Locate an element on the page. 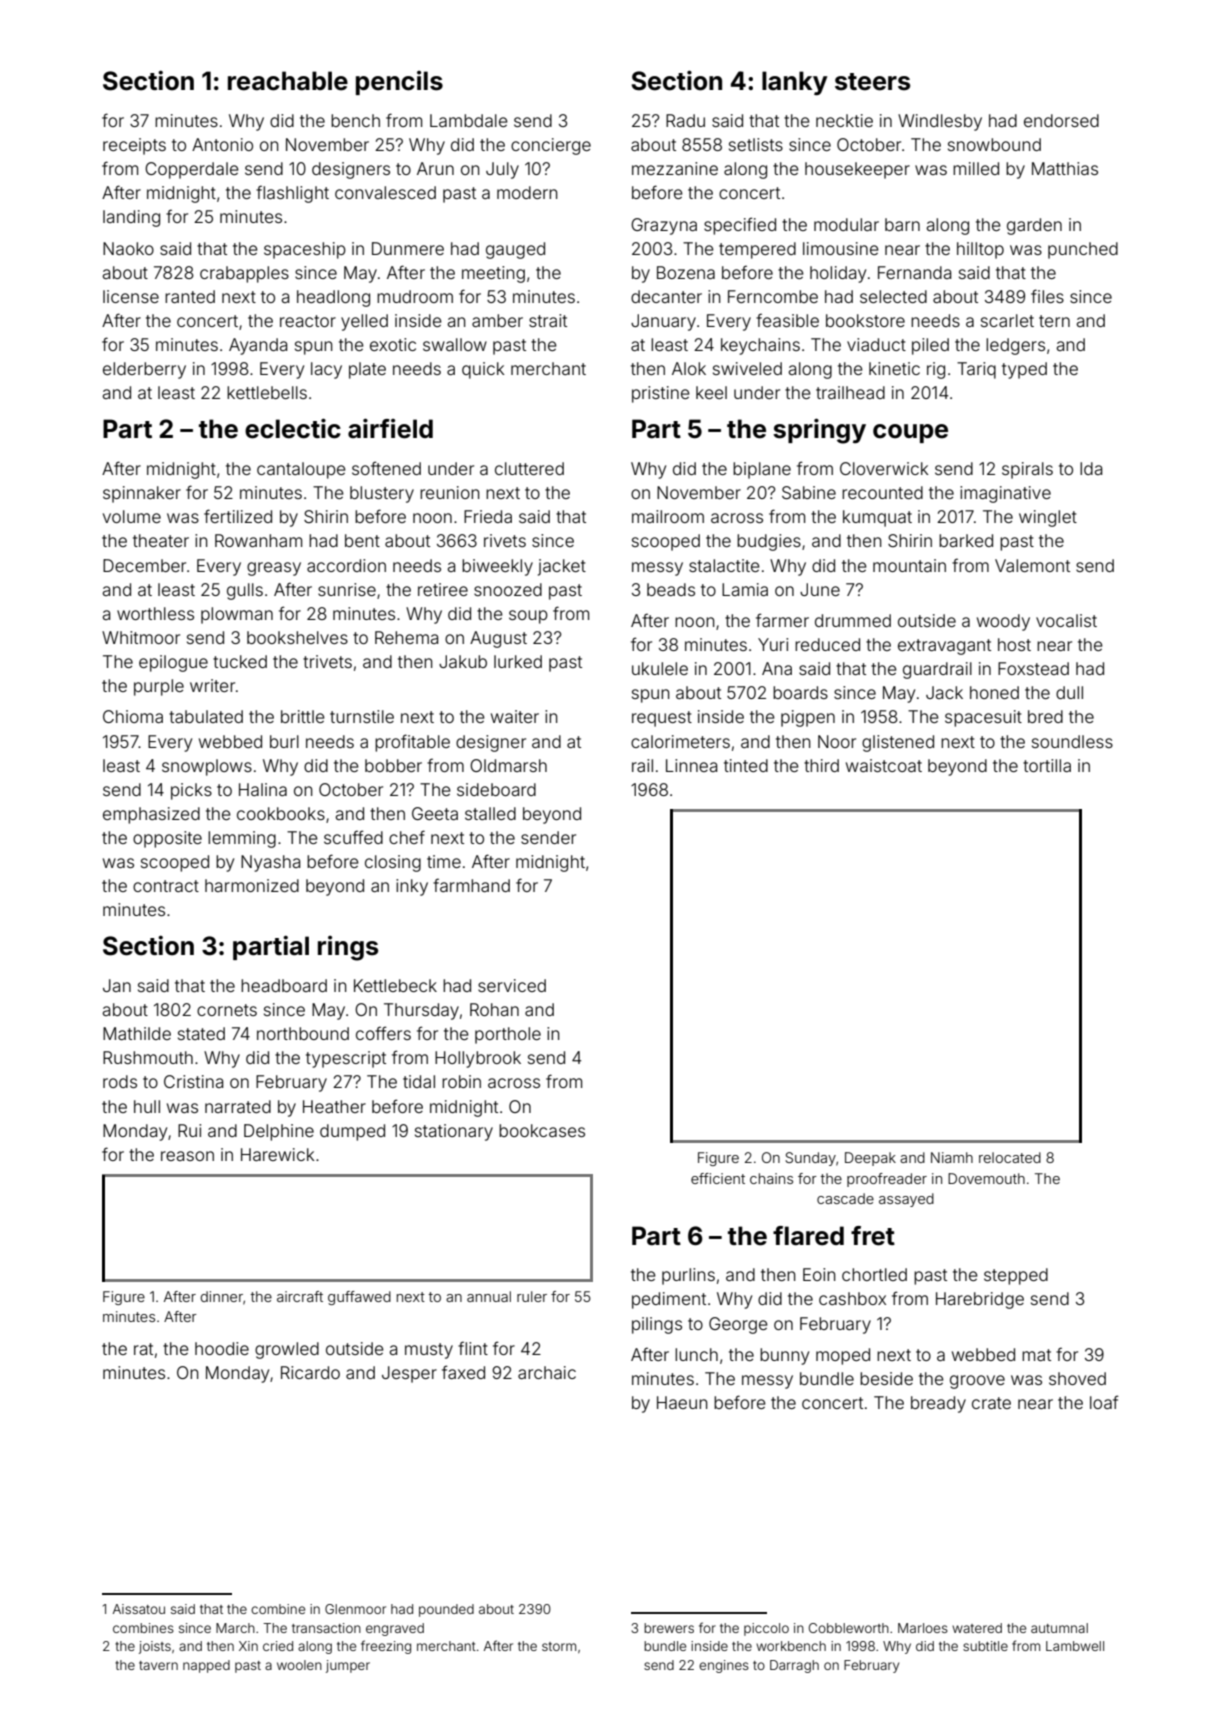 The height and width of the image is (1730, 1223). Aissatou is located at coordinates (139, 1609).
